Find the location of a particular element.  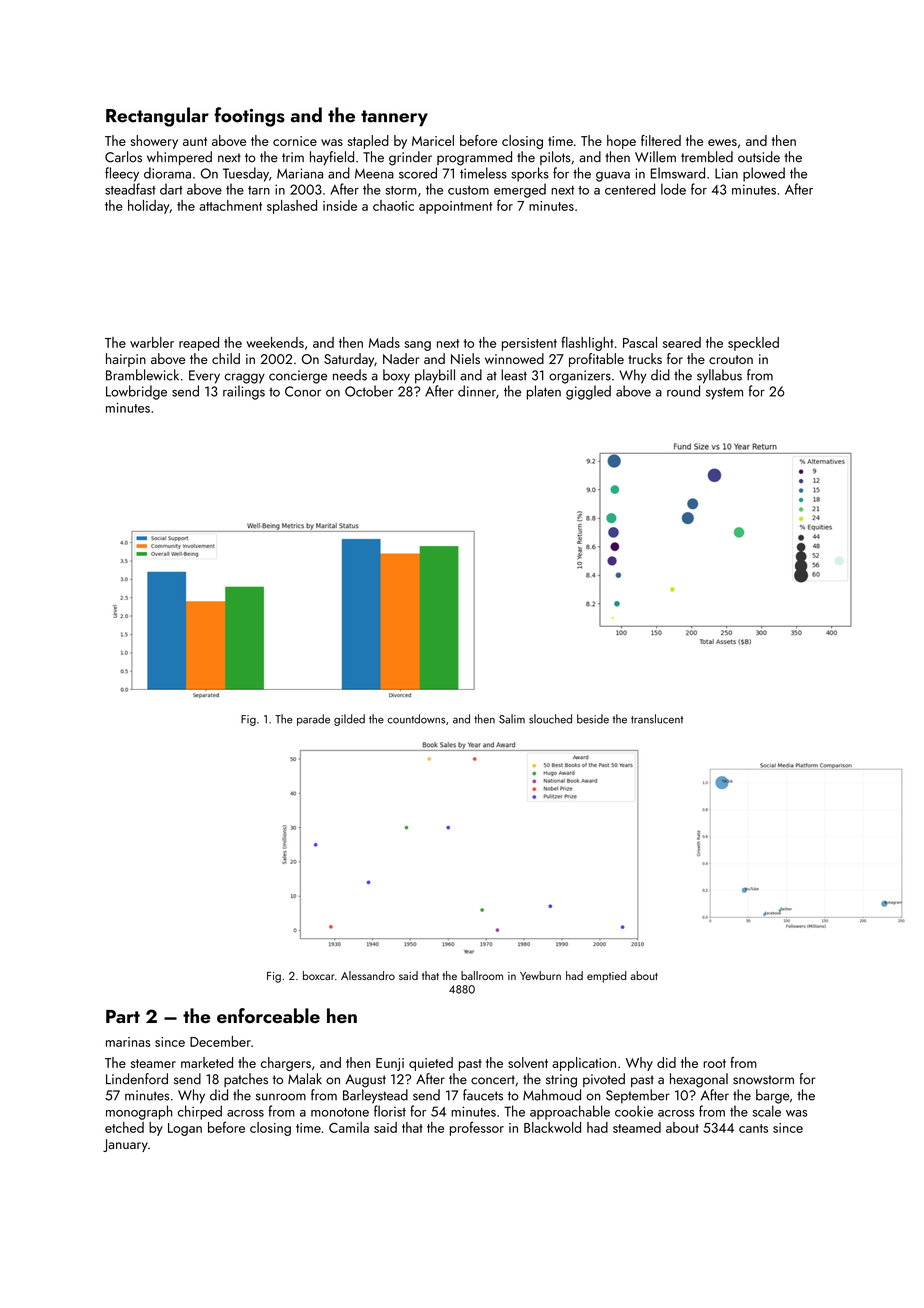

emptied is located at coordinates (607, 977).
